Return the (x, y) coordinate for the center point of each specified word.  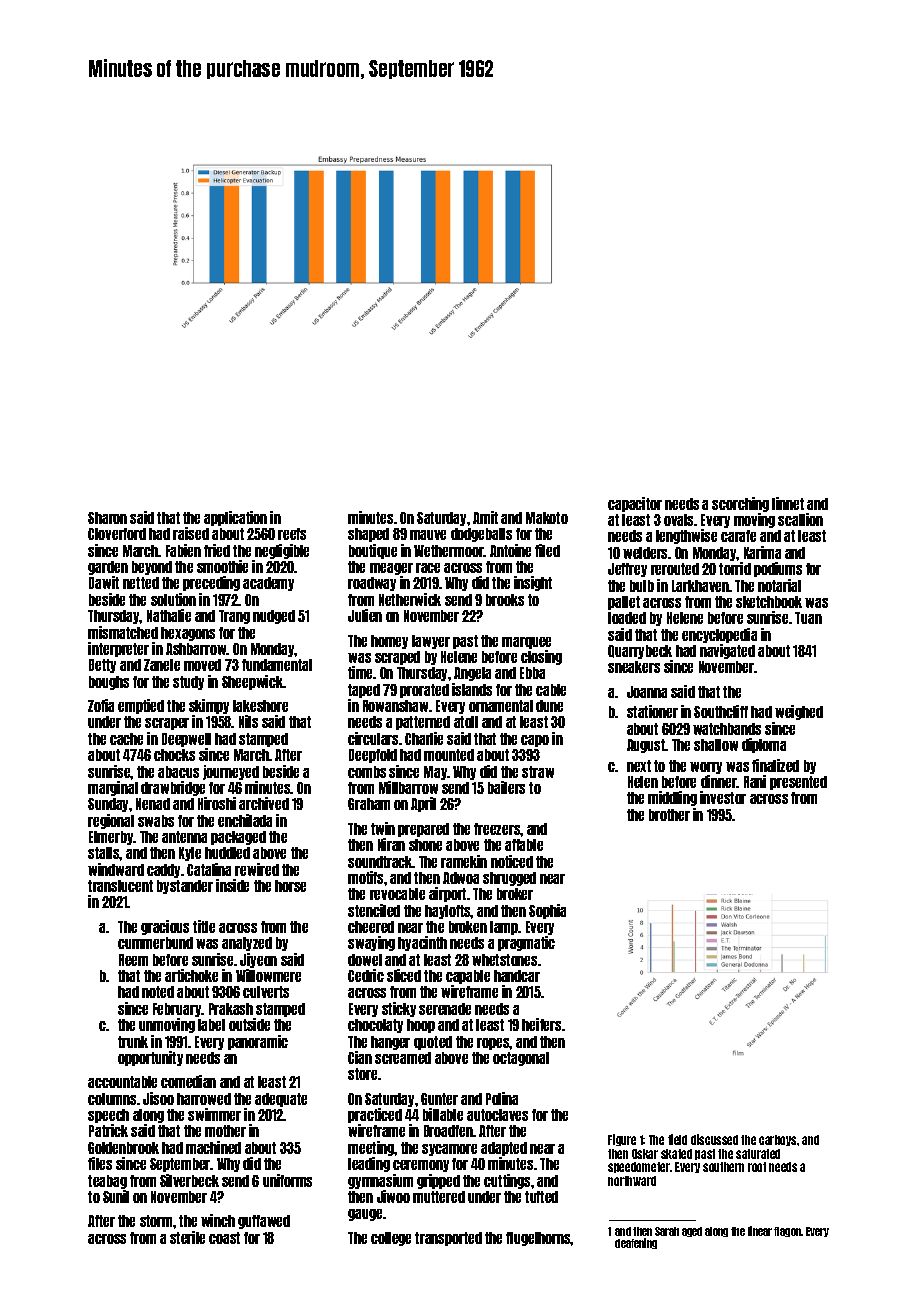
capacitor (635, 504)
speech (108, 1116)
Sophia (547, 911)
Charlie (424, 738)
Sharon (107, 518)
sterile (187, 1237)
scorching (740, 504)
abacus (178, 772)
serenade (445, 1009)
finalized (775, 765)
